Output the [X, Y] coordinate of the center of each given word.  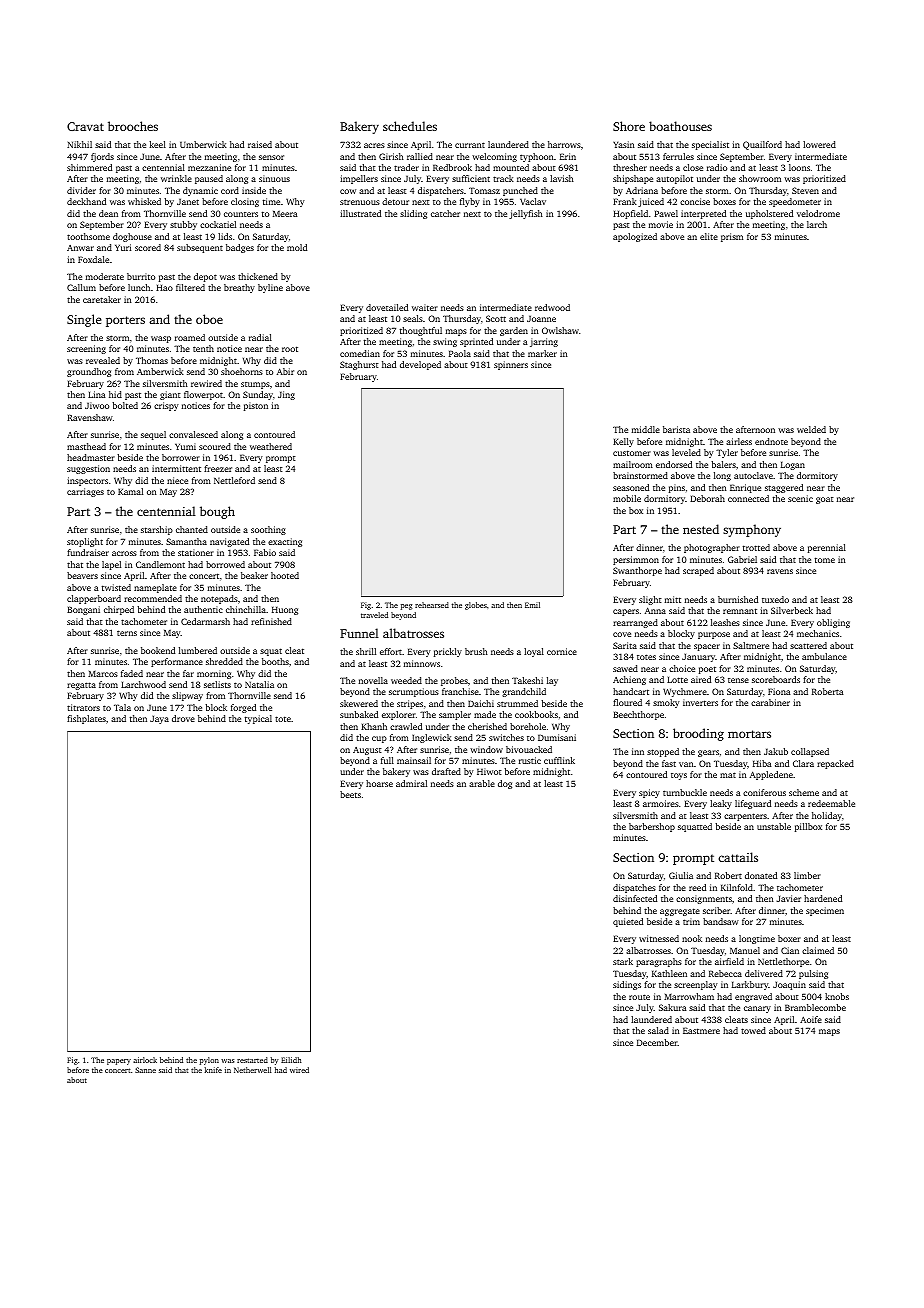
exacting [285, 542]
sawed [625, 668]
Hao [164, 287]
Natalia [259, 684]
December [657, 1042]
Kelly [623, 442]
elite [709, 236]
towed [753, 1030]
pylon [209, 1061]
